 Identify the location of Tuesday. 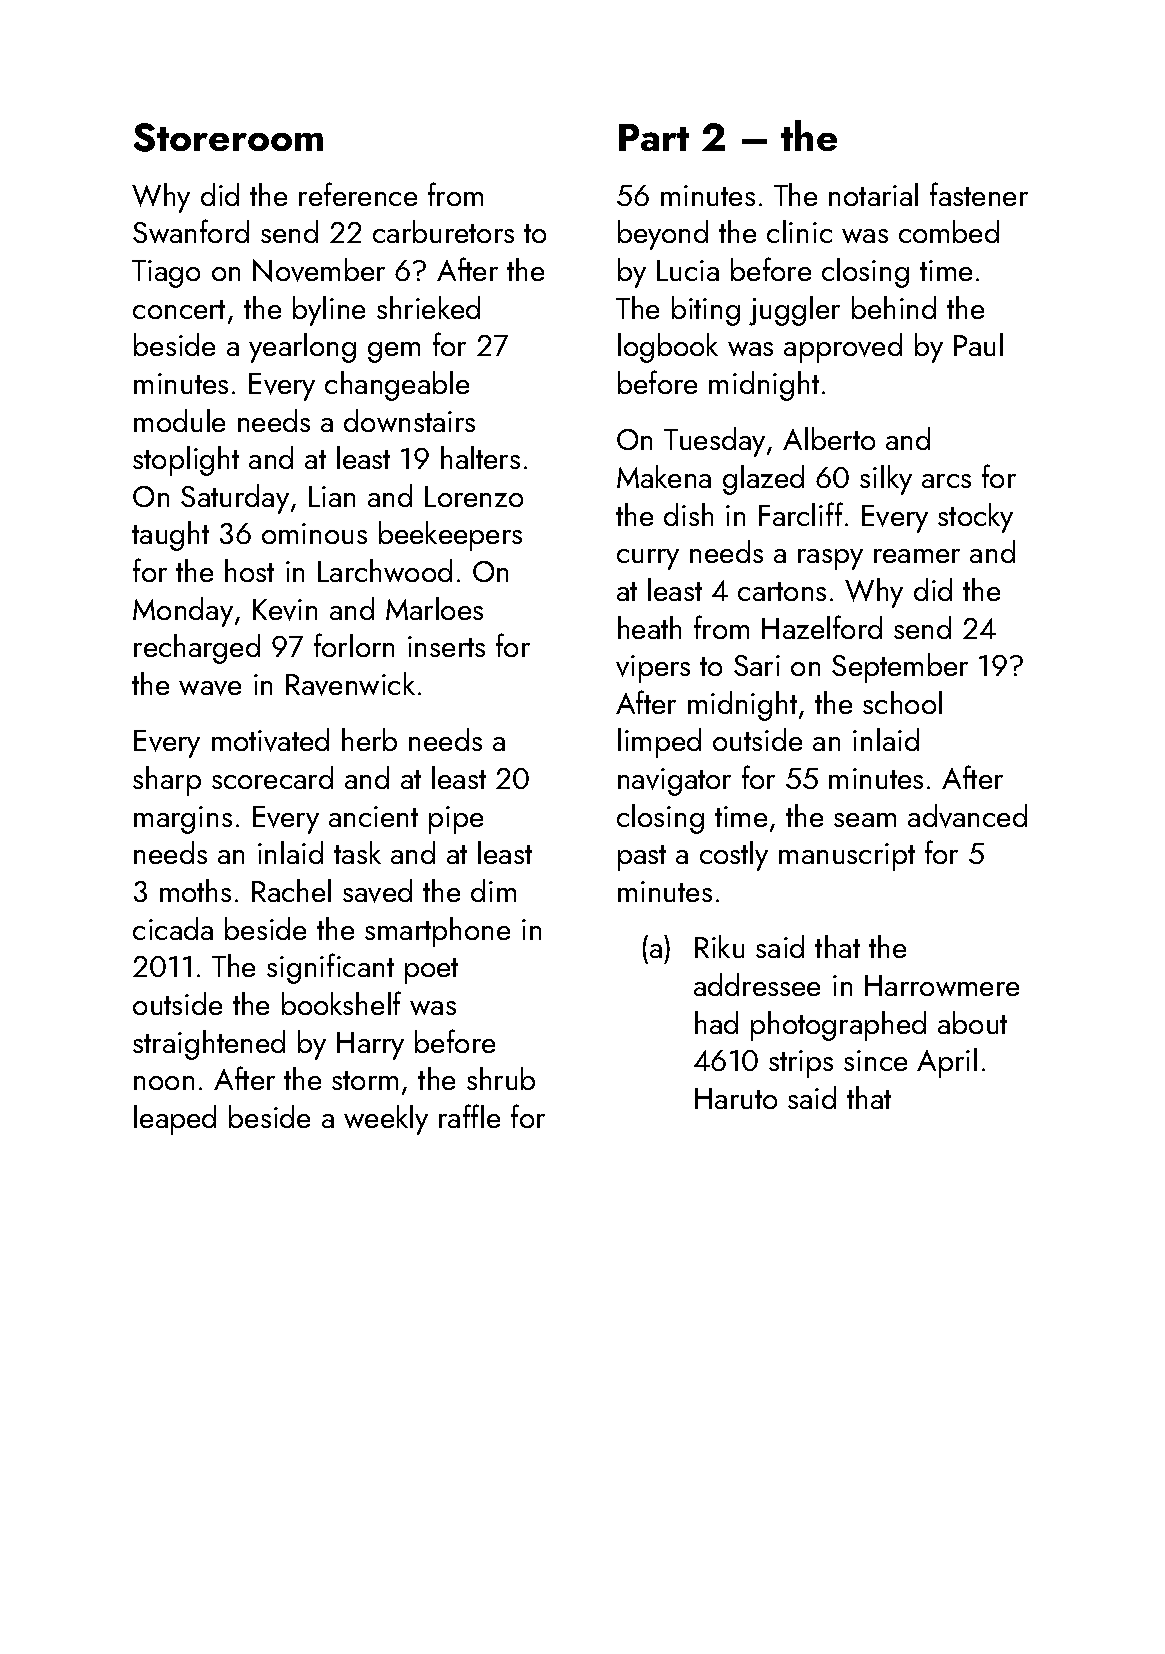
(714, 442).
